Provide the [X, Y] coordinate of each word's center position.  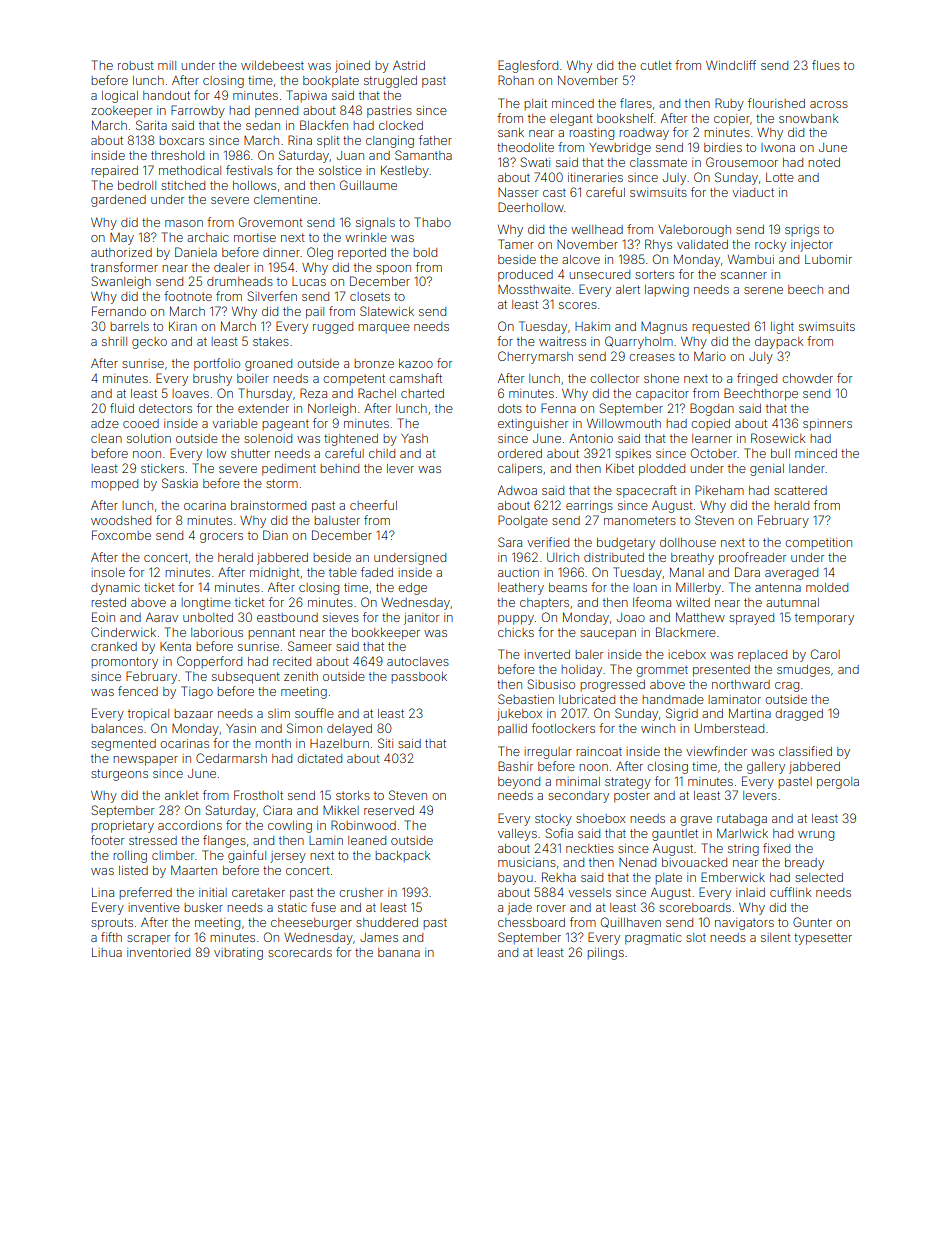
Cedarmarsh [231, 758]
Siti [385, 743]
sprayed [751, 619]
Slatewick [387, 311]
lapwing [667, 291]
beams [568, 587]
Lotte [780, 177]
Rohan [516, 80]
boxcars [181, 140]
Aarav [162, 617]
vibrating [238, 954]
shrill [114, 341]
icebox [687, 654]
